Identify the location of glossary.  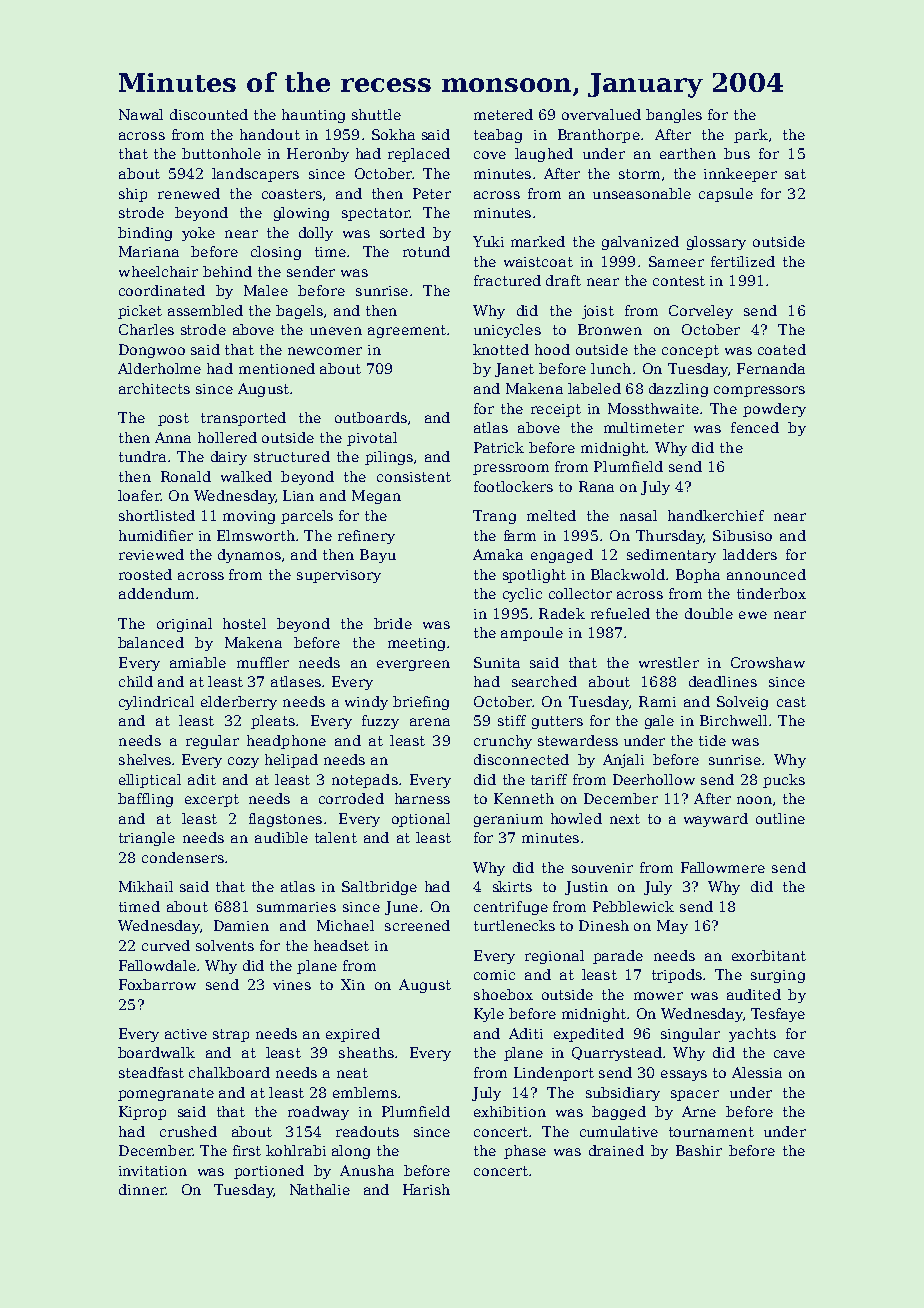
(716, 243).
